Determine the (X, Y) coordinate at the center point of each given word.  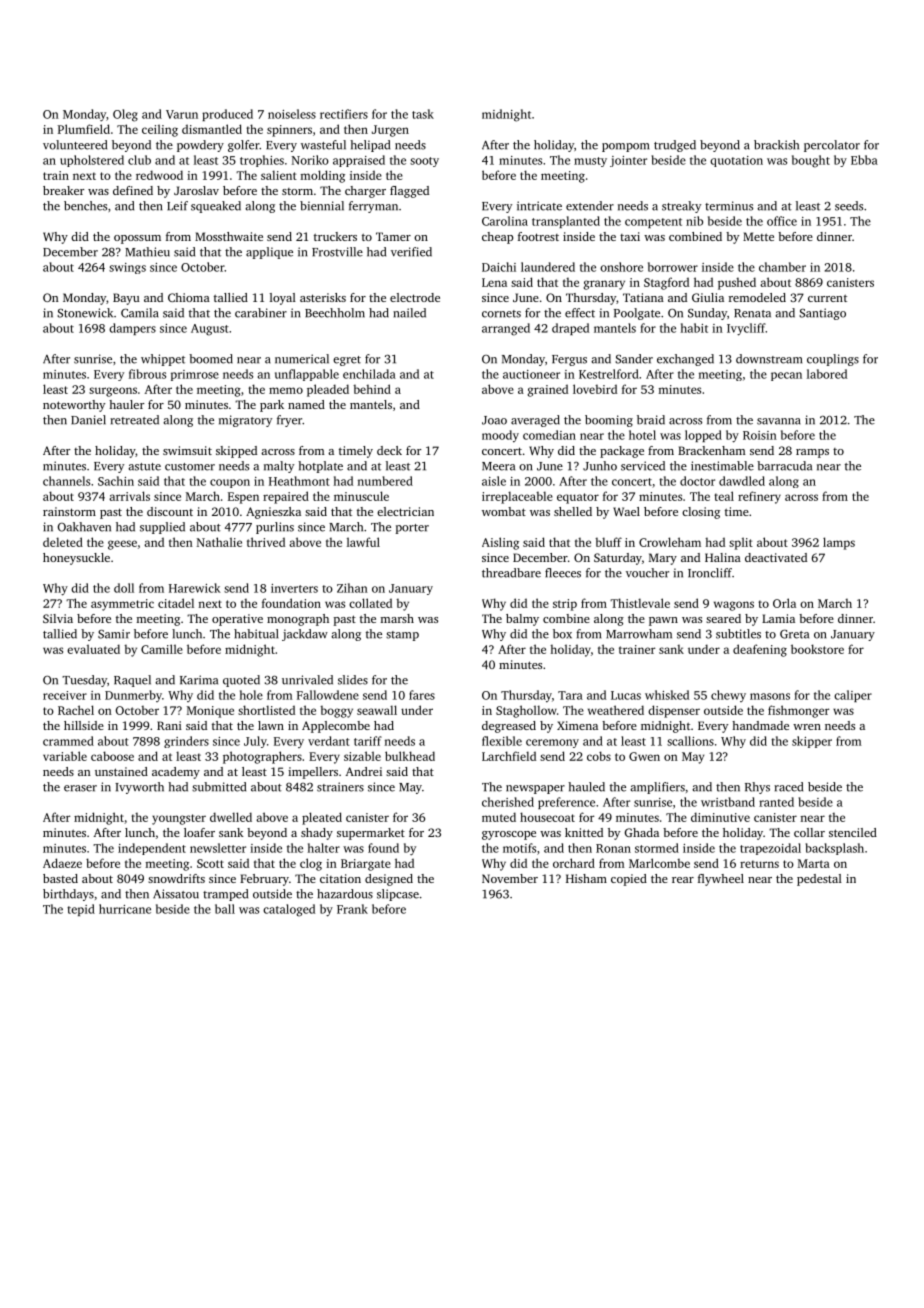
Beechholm (335, 313)
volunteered (75, 145)
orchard (574, 863)
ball (225, 909)
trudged (675, 146)
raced (788, 787)
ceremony (552, 743)
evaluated (93, 649)
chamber (782, 267)
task (423, 114)
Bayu (126, 299)
